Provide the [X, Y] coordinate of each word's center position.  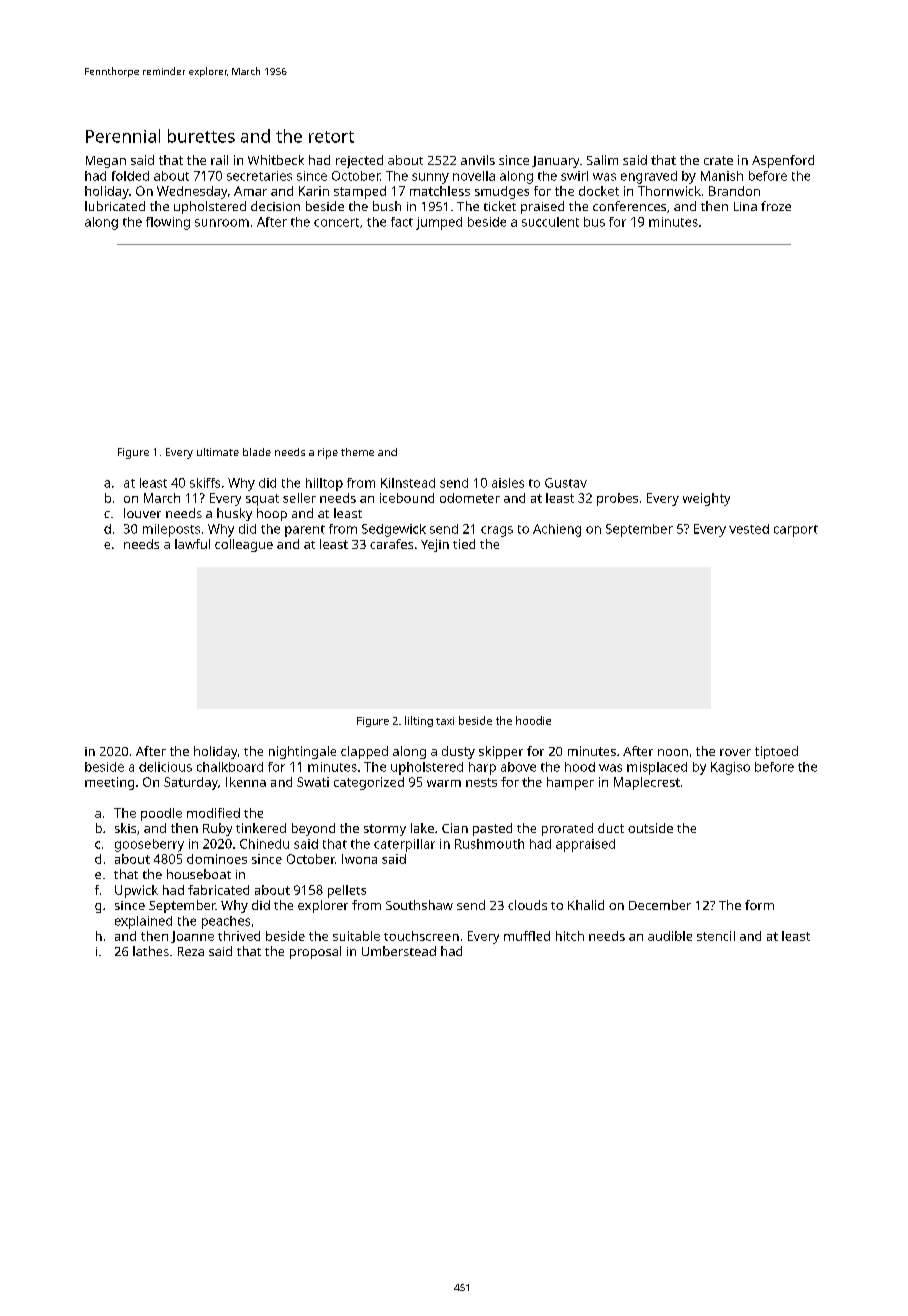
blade [257, 452]
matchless [440, 191]
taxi [445, 721]
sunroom [222, 223]
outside [650, 828]
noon [673, 752]
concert [336, 222]
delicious [165, 767]
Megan [106, 162]
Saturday [191, 783]
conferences [629, 206]
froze [776, 206]
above [518, 767]
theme [357, 452]
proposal [315, 952]
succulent [550, 222]
